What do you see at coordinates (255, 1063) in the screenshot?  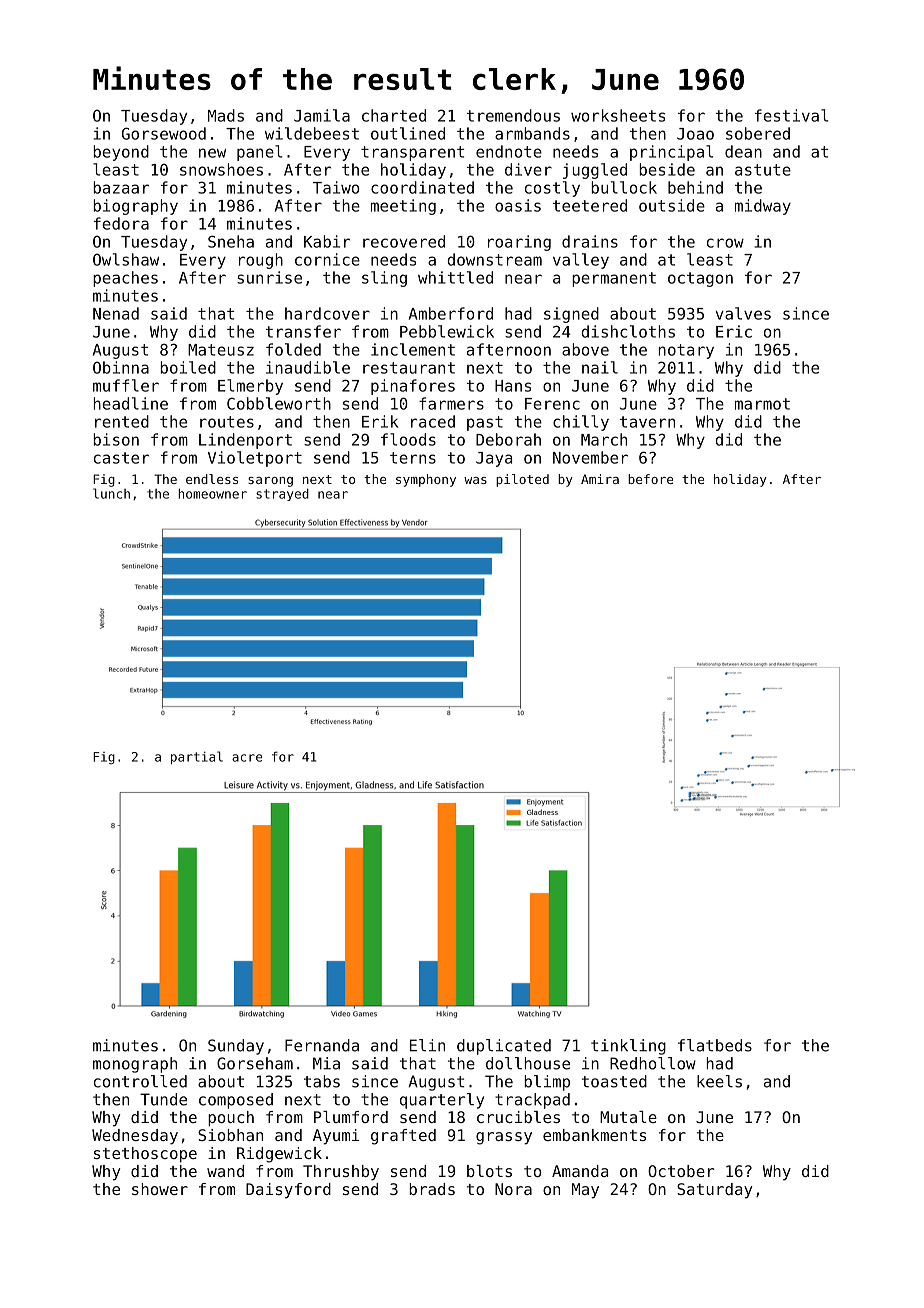 I see `Gorseham` at bounding box center [255, 1063].
